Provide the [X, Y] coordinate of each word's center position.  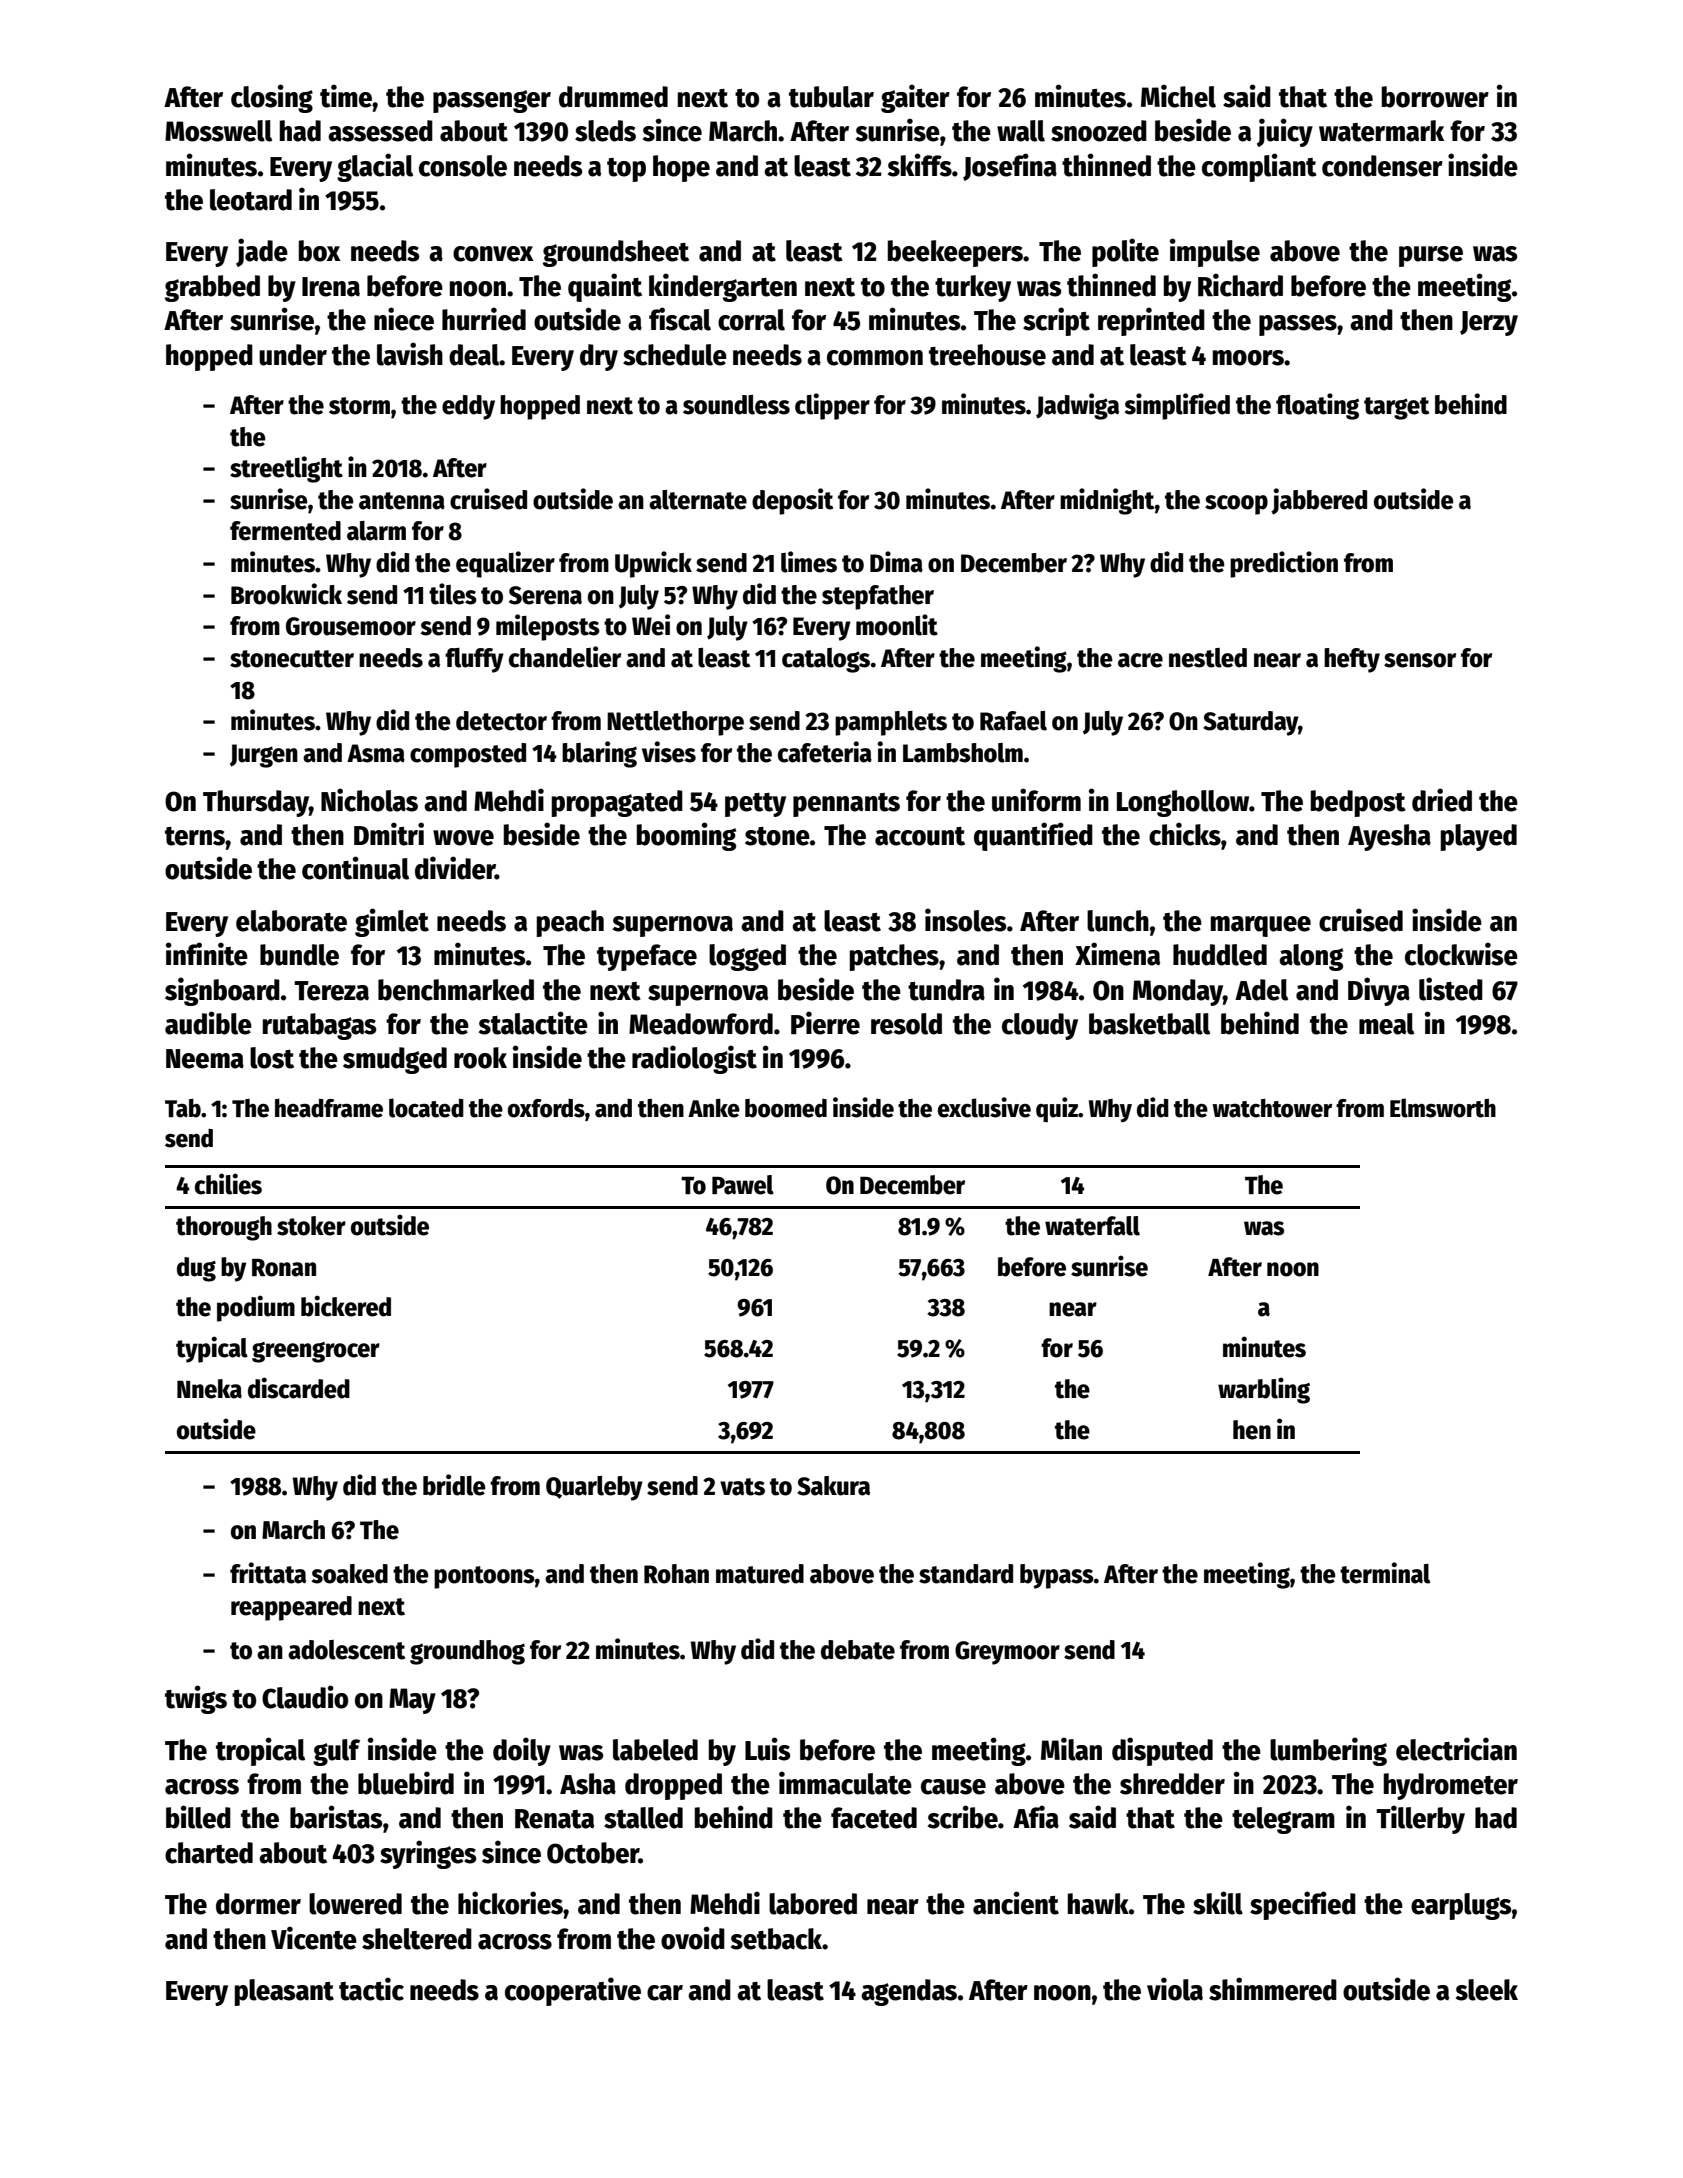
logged [747, 957]
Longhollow [1183, 803]
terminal [1385, 1573]
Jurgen [264, 756]
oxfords [546, 1108]
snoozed [1099, 131]
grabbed [212, 288]
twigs [196, 1699]
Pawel [743, 1185]
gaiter [915, 98]
